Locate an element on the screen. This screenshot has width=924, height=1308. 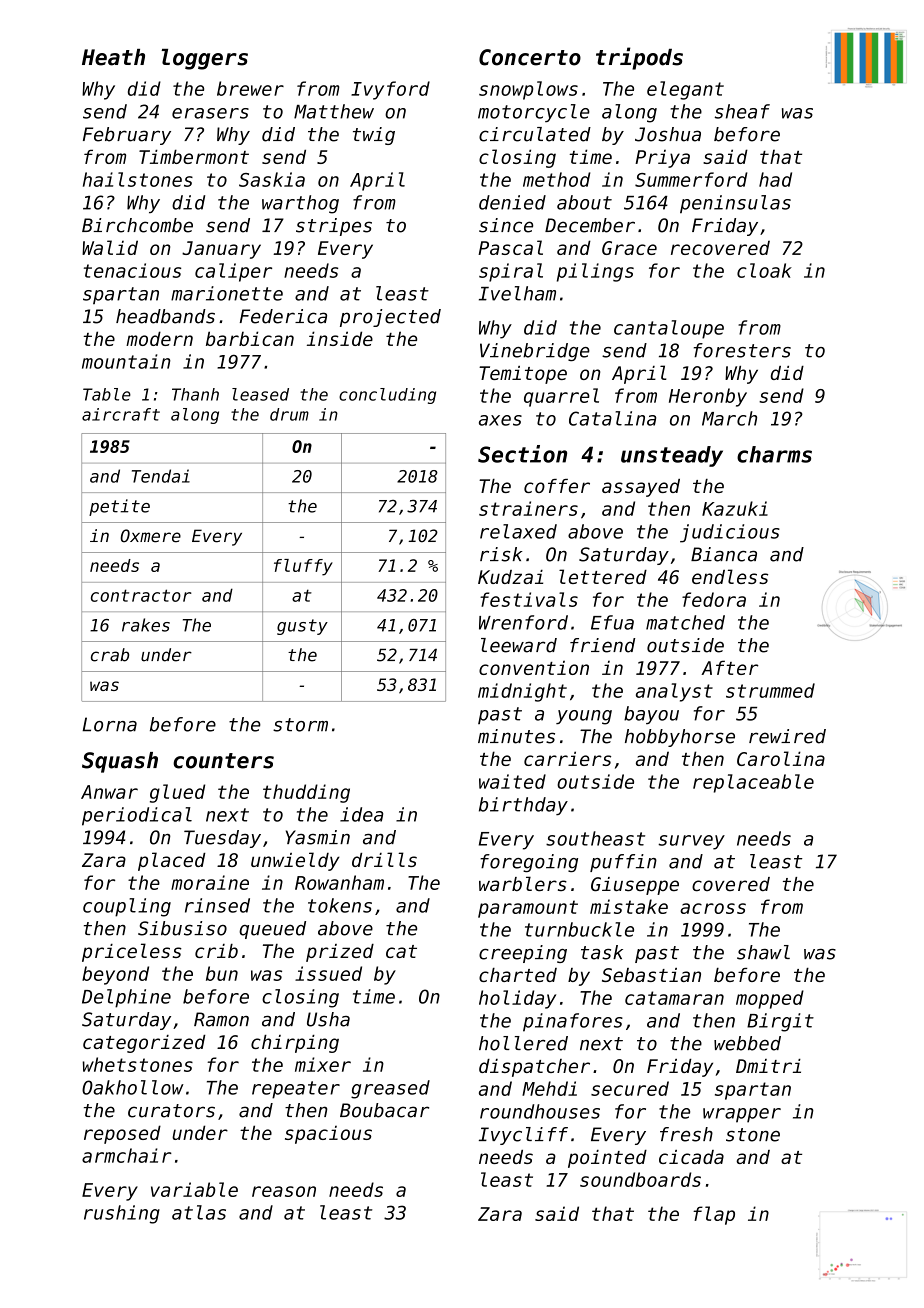
snowplows is located at coordinates (528, 90).
